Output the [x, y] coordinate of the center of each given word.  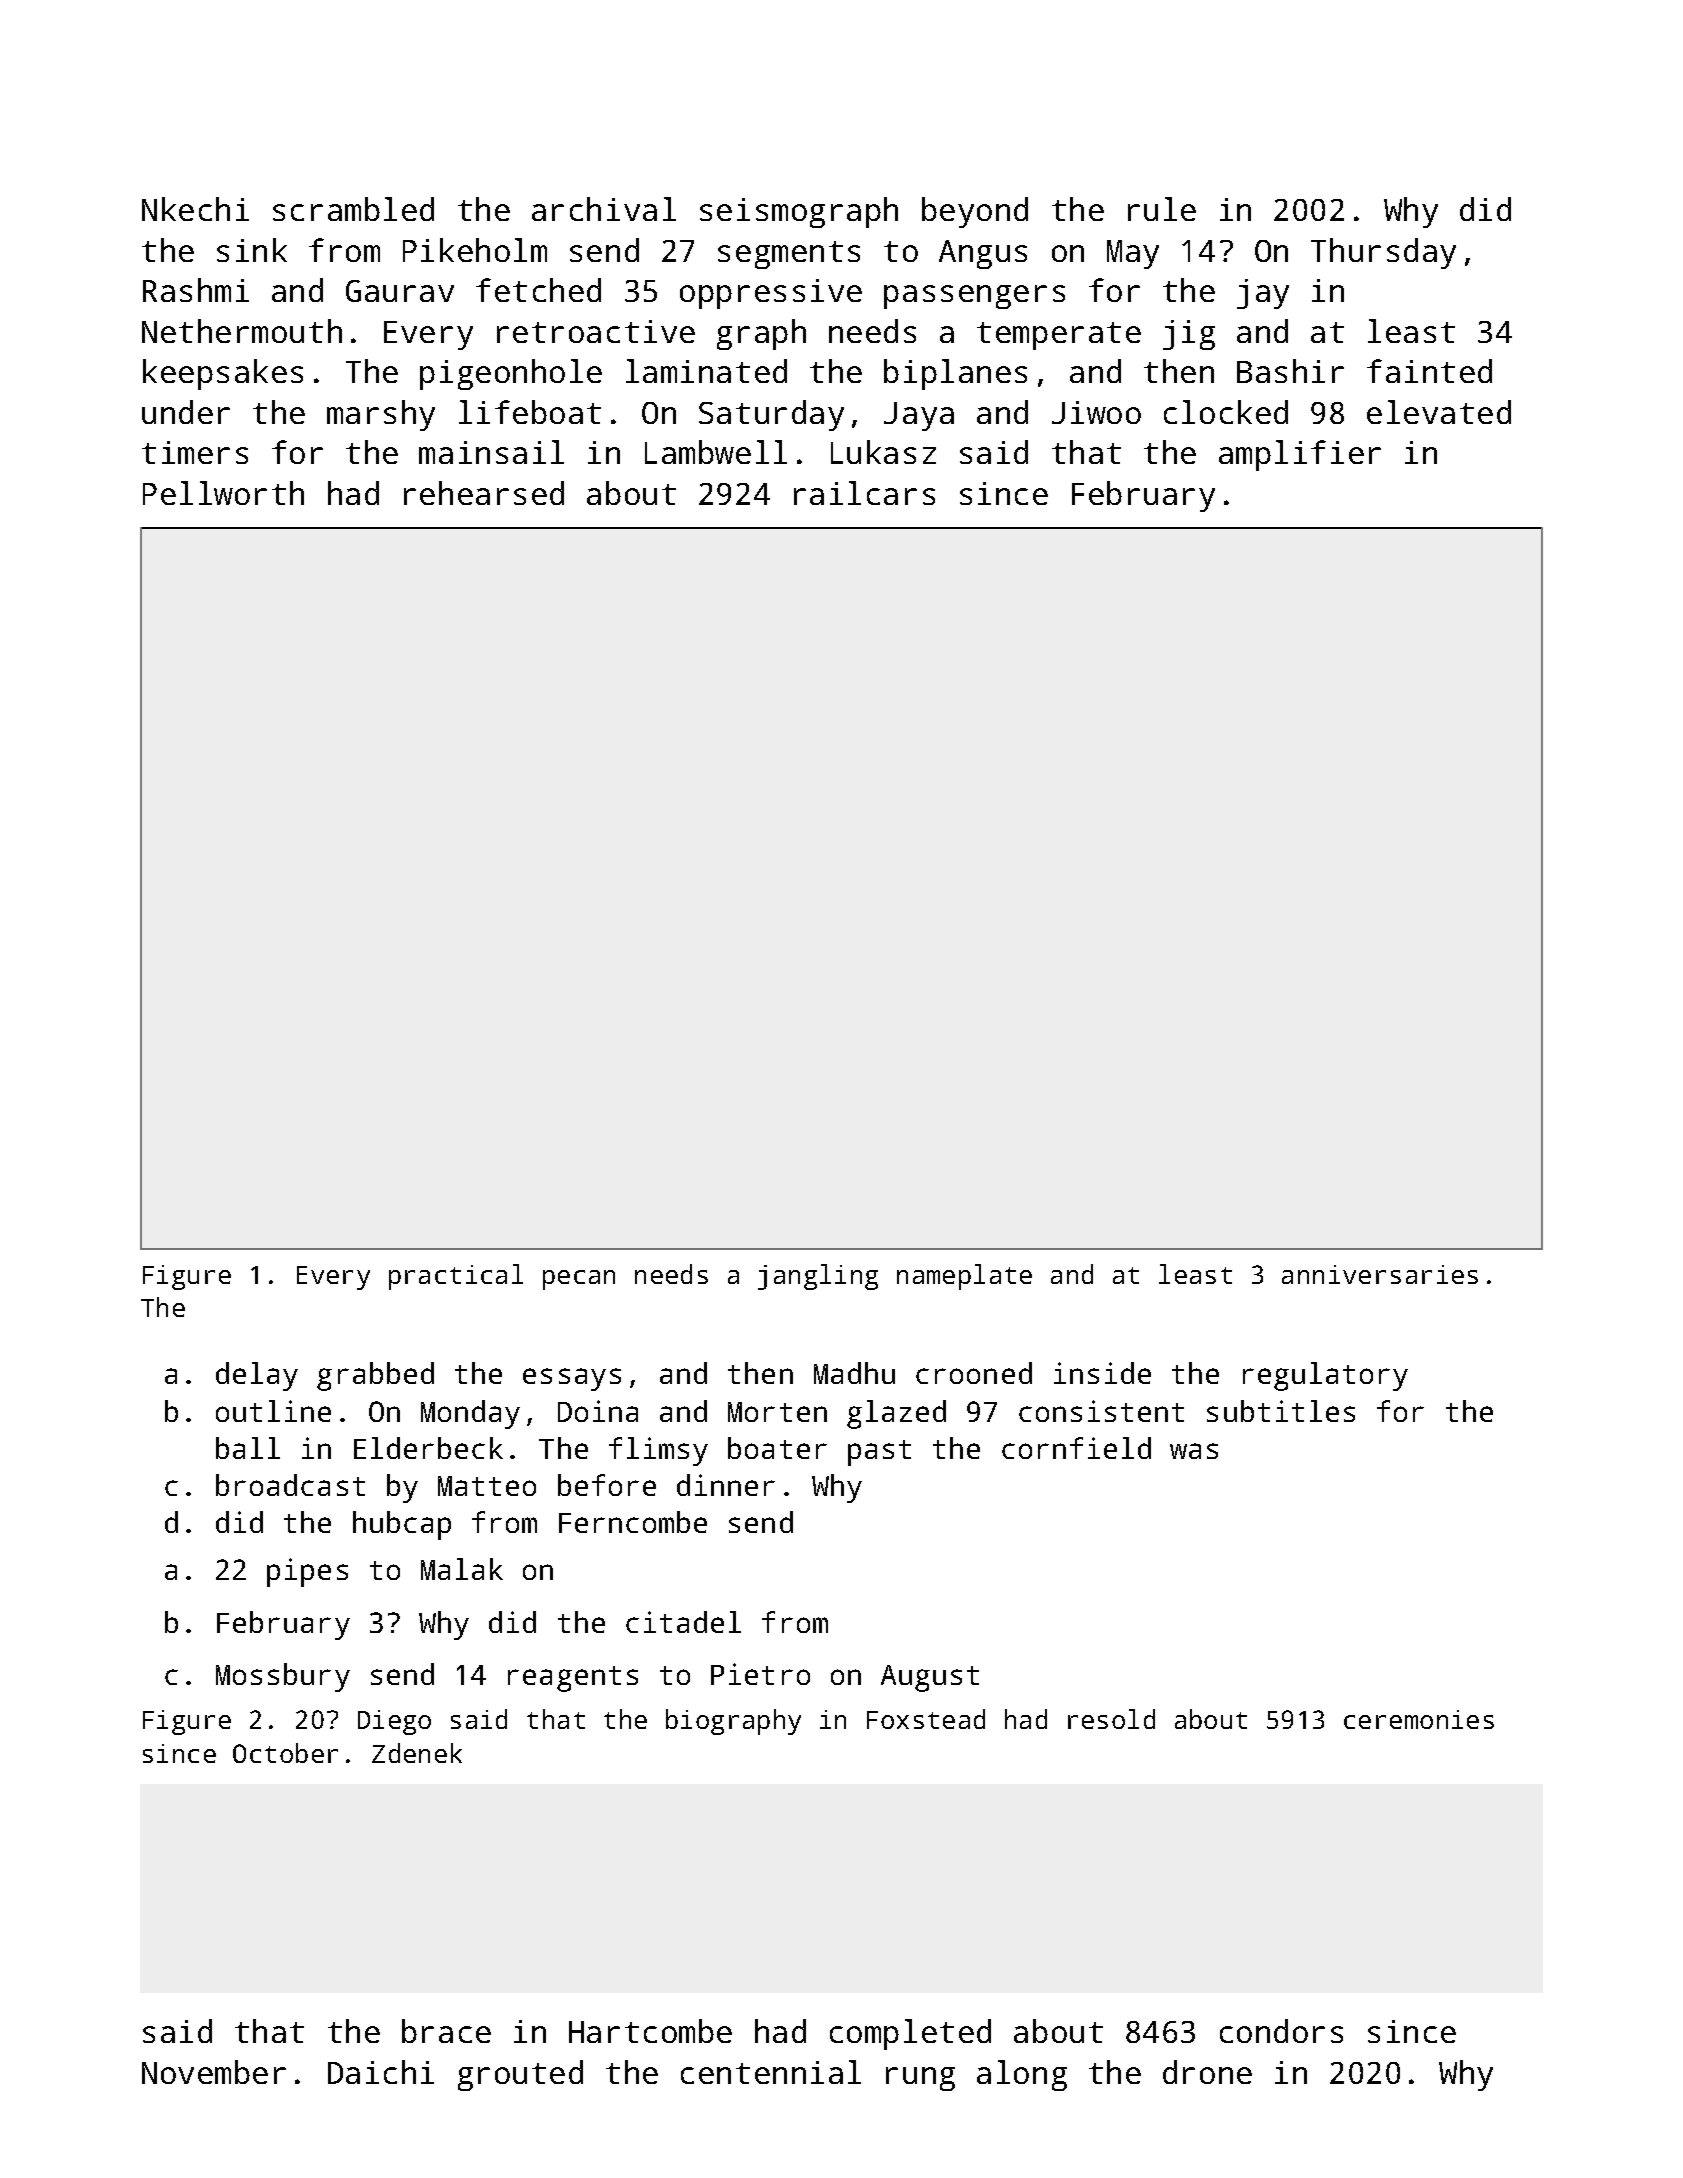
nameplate [964, 1277]
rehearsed [484, 493]
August [930, 1678]
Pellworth [223, 493]
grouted [520, 2075]
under [186, 412]
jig [1189, 335]
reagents [573, 1679]
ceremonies [1419, 1719]
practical [456, 1277]
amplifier [1300, 455]
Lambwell [716, 452]
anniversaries [1380, 1274]
